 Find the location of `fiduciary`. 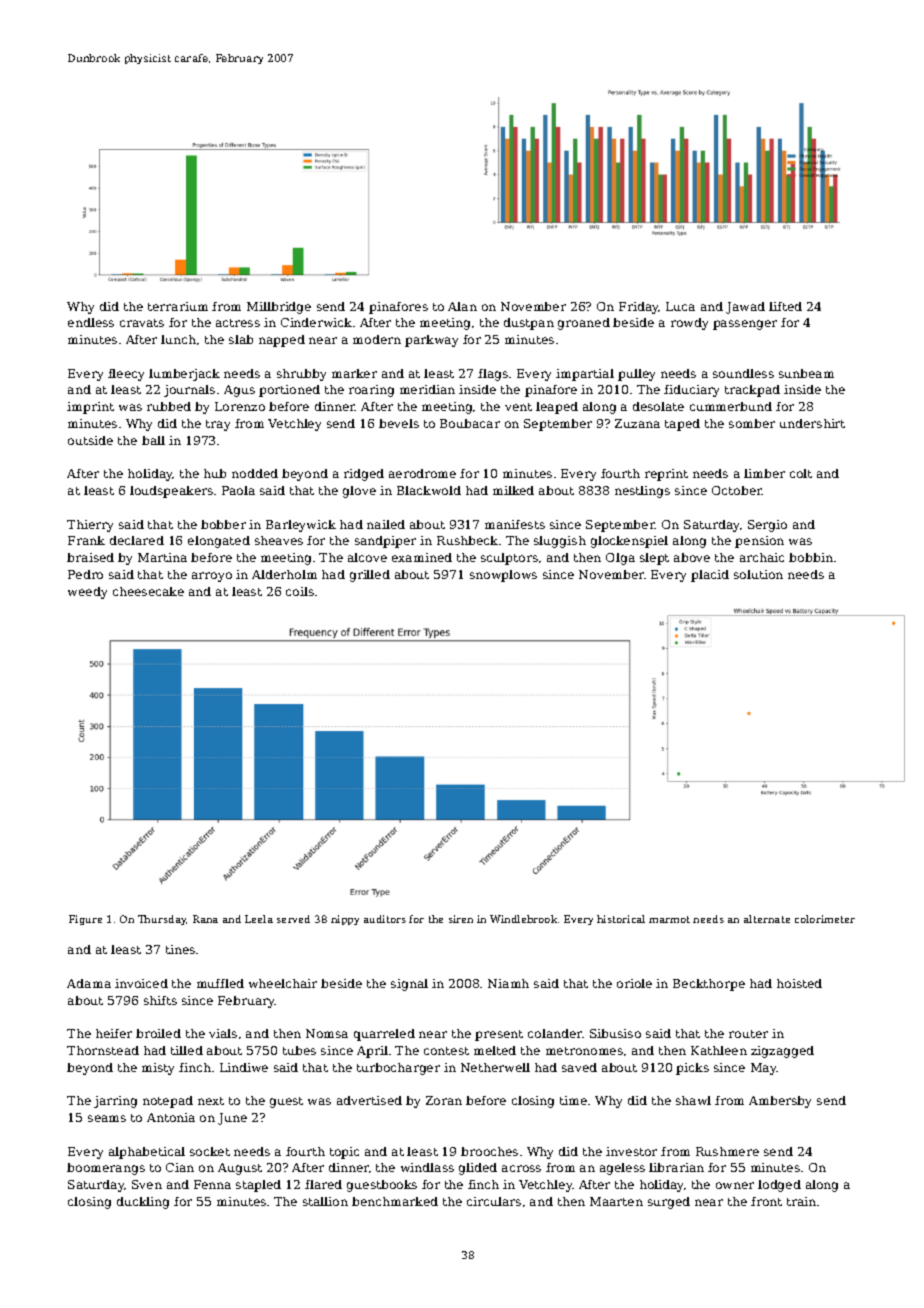

fiduciary is located at coordinates (691, 391).
